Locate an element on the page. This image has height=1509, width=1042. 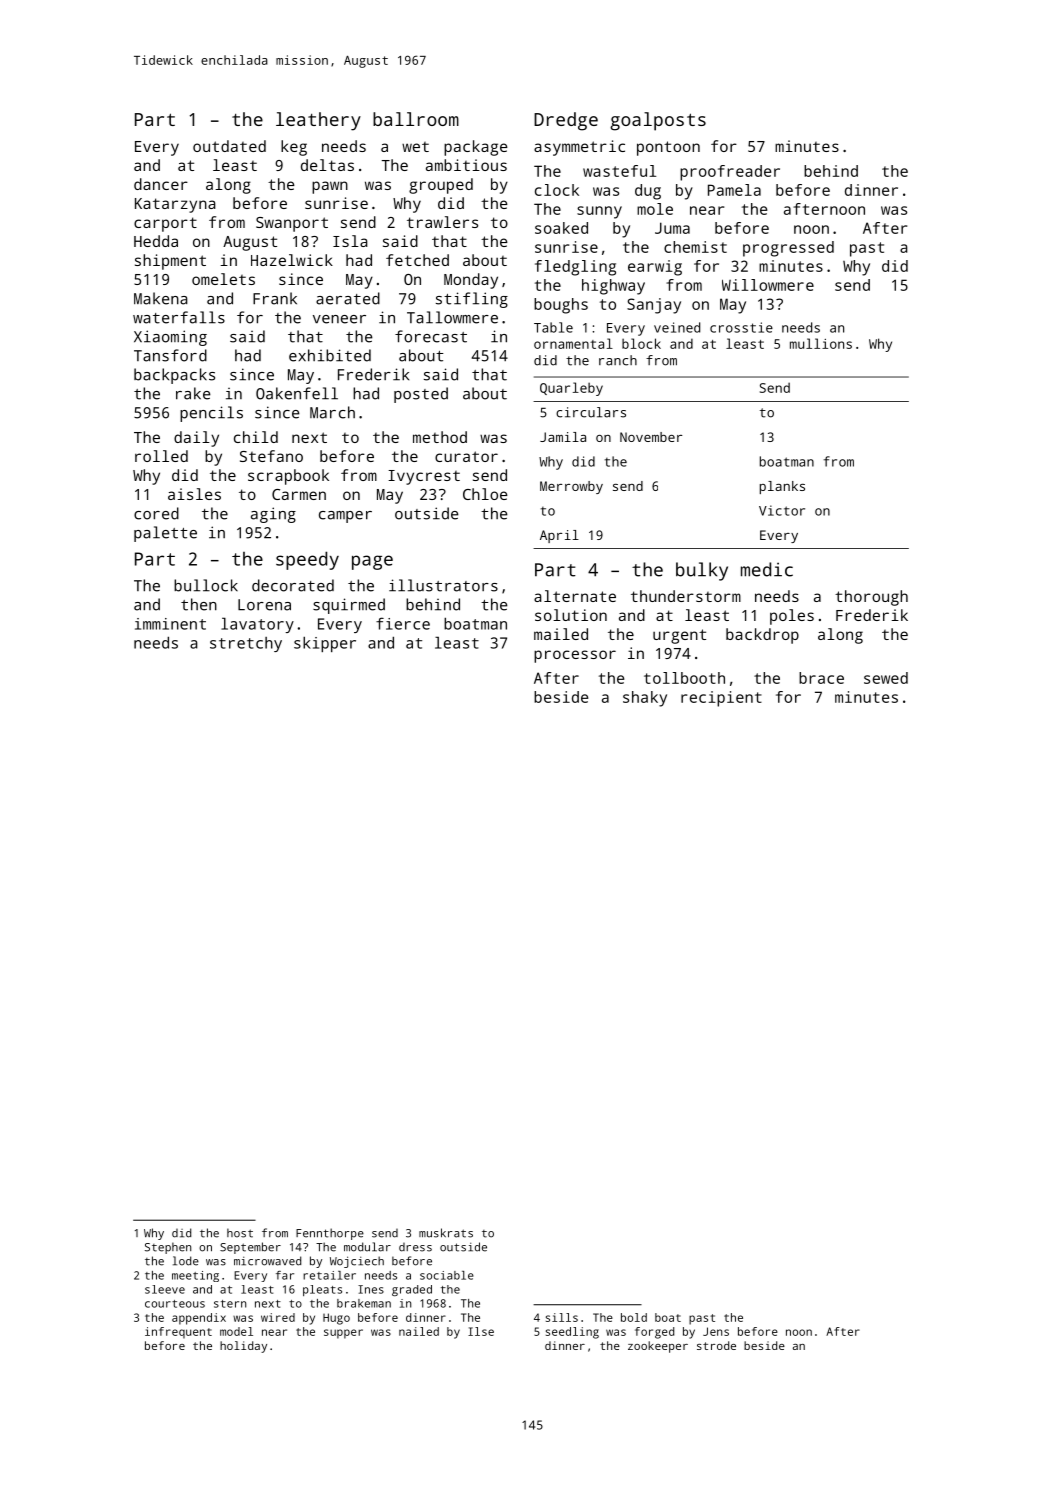
proofreader is located at coordinates (730, 173).
